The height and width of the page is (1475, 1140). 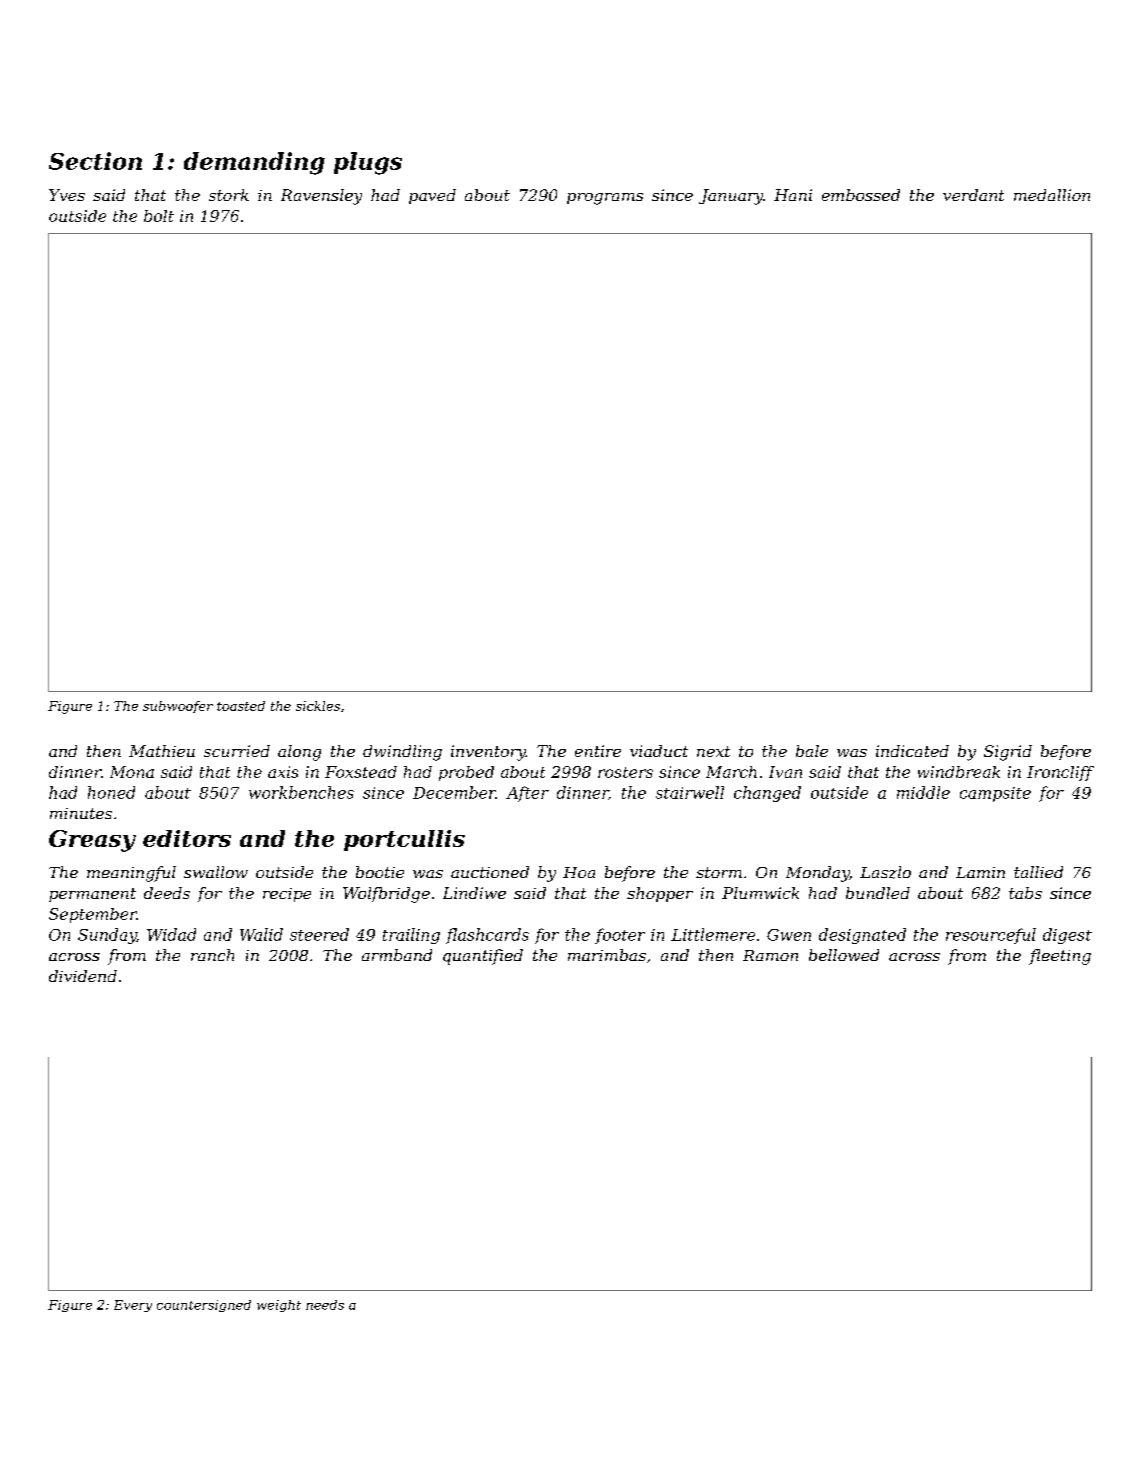 What do you see at coordinates (254, 163) in the page?
I see `demanding` at bounding box center [254, 163].
